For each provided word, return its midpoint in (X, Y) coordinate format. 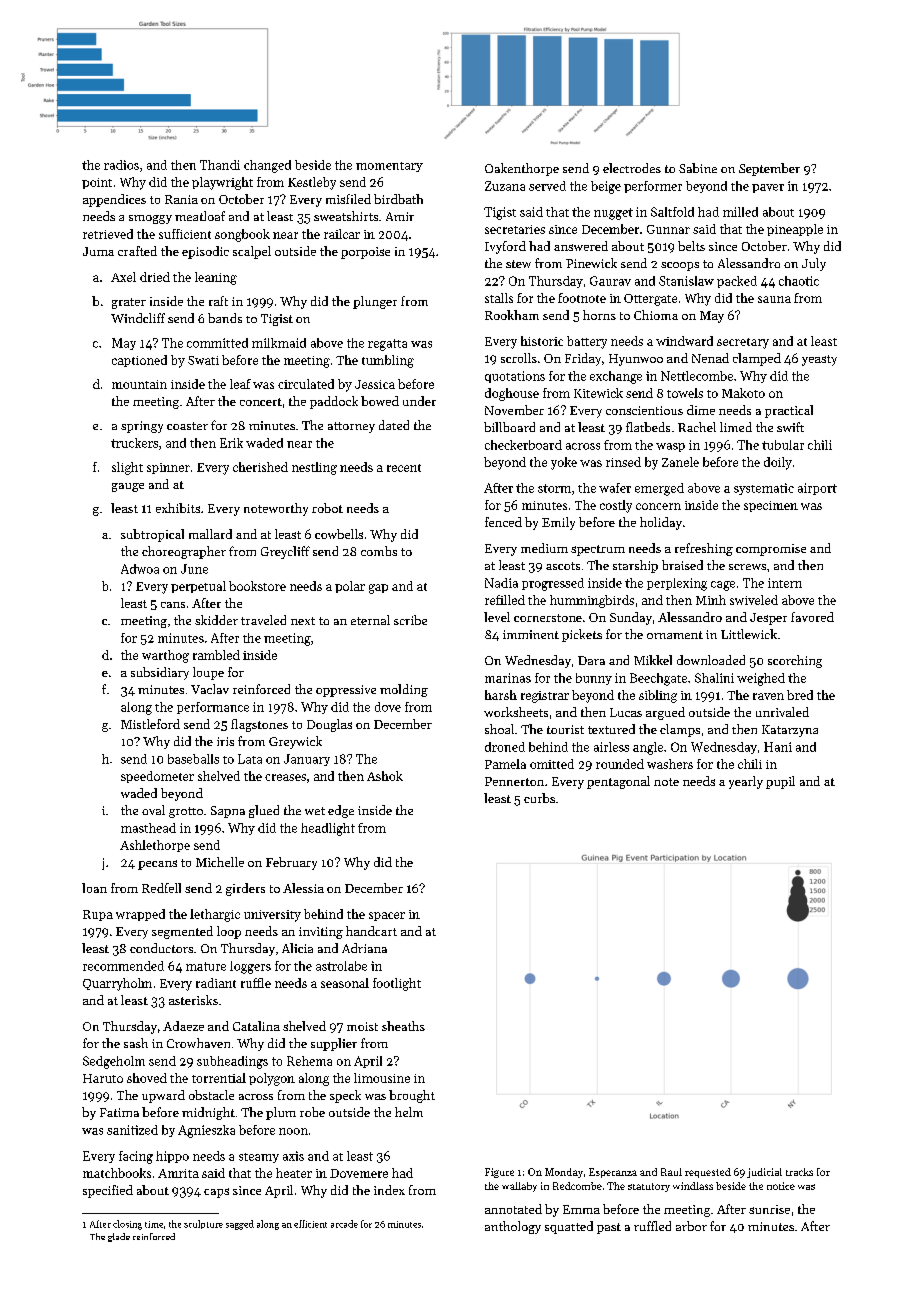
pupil (780, 782)
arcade (344, 1224)
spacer (387, 916)
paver (768, 188)
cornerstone (548, 618)
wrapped (140, 915)
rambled (216, 655)
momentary (389, 167)
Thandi (220, 165)
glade (119, 1237)
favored (812, 617)
